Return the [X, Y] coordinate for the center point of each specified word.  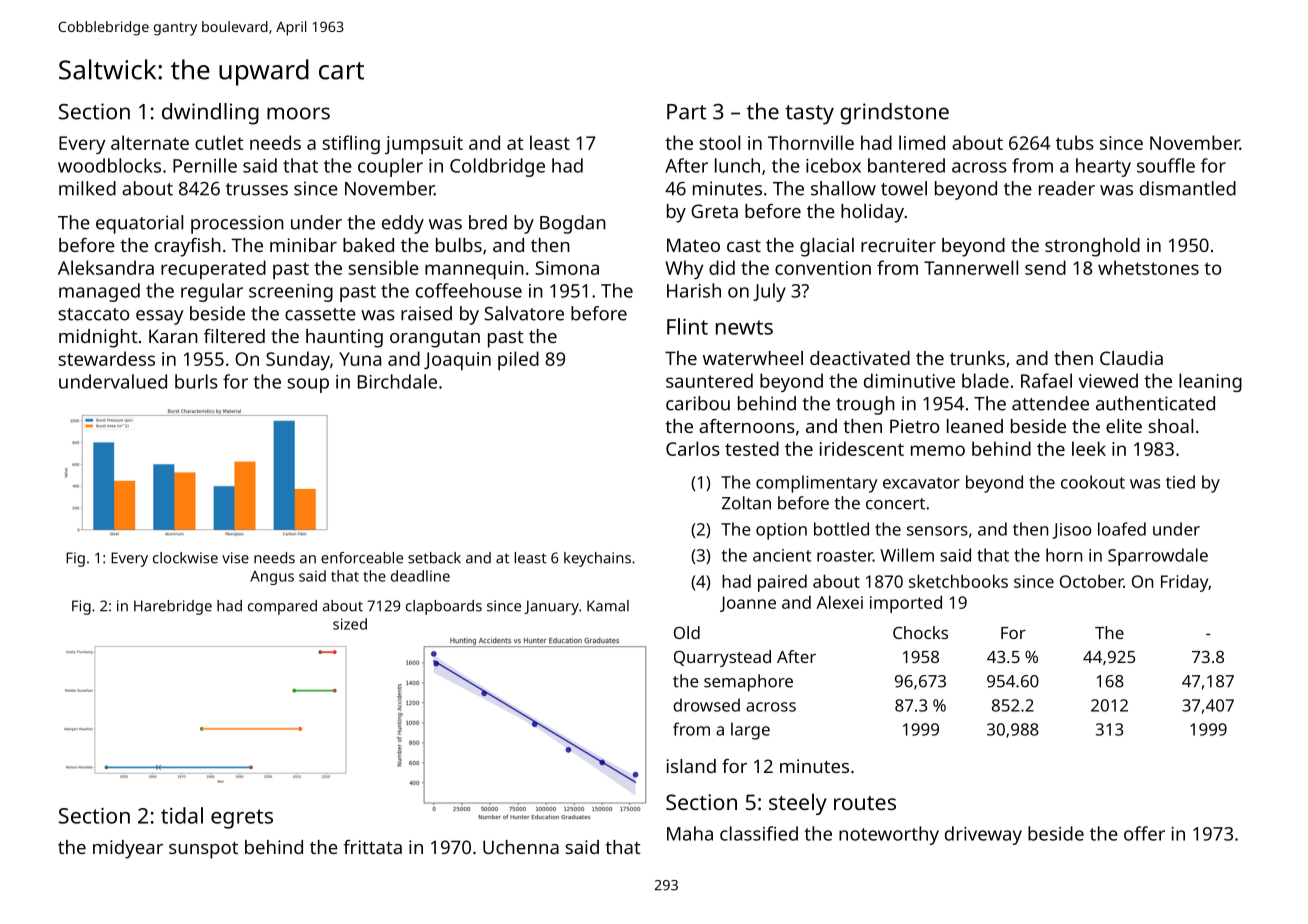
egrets [242, 819]
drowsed [706, 705]
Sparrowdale [1158, 557]
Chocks [920, 632]
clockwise [185, 558]
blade [985, 380]
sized [350, 624]
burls [196, 381]
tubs [1075, 142]
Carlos [693, 448]
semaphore [748, 683]
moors [298, 113]
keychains [597, 559]
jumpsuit [424, 145]
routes [865, 803]
